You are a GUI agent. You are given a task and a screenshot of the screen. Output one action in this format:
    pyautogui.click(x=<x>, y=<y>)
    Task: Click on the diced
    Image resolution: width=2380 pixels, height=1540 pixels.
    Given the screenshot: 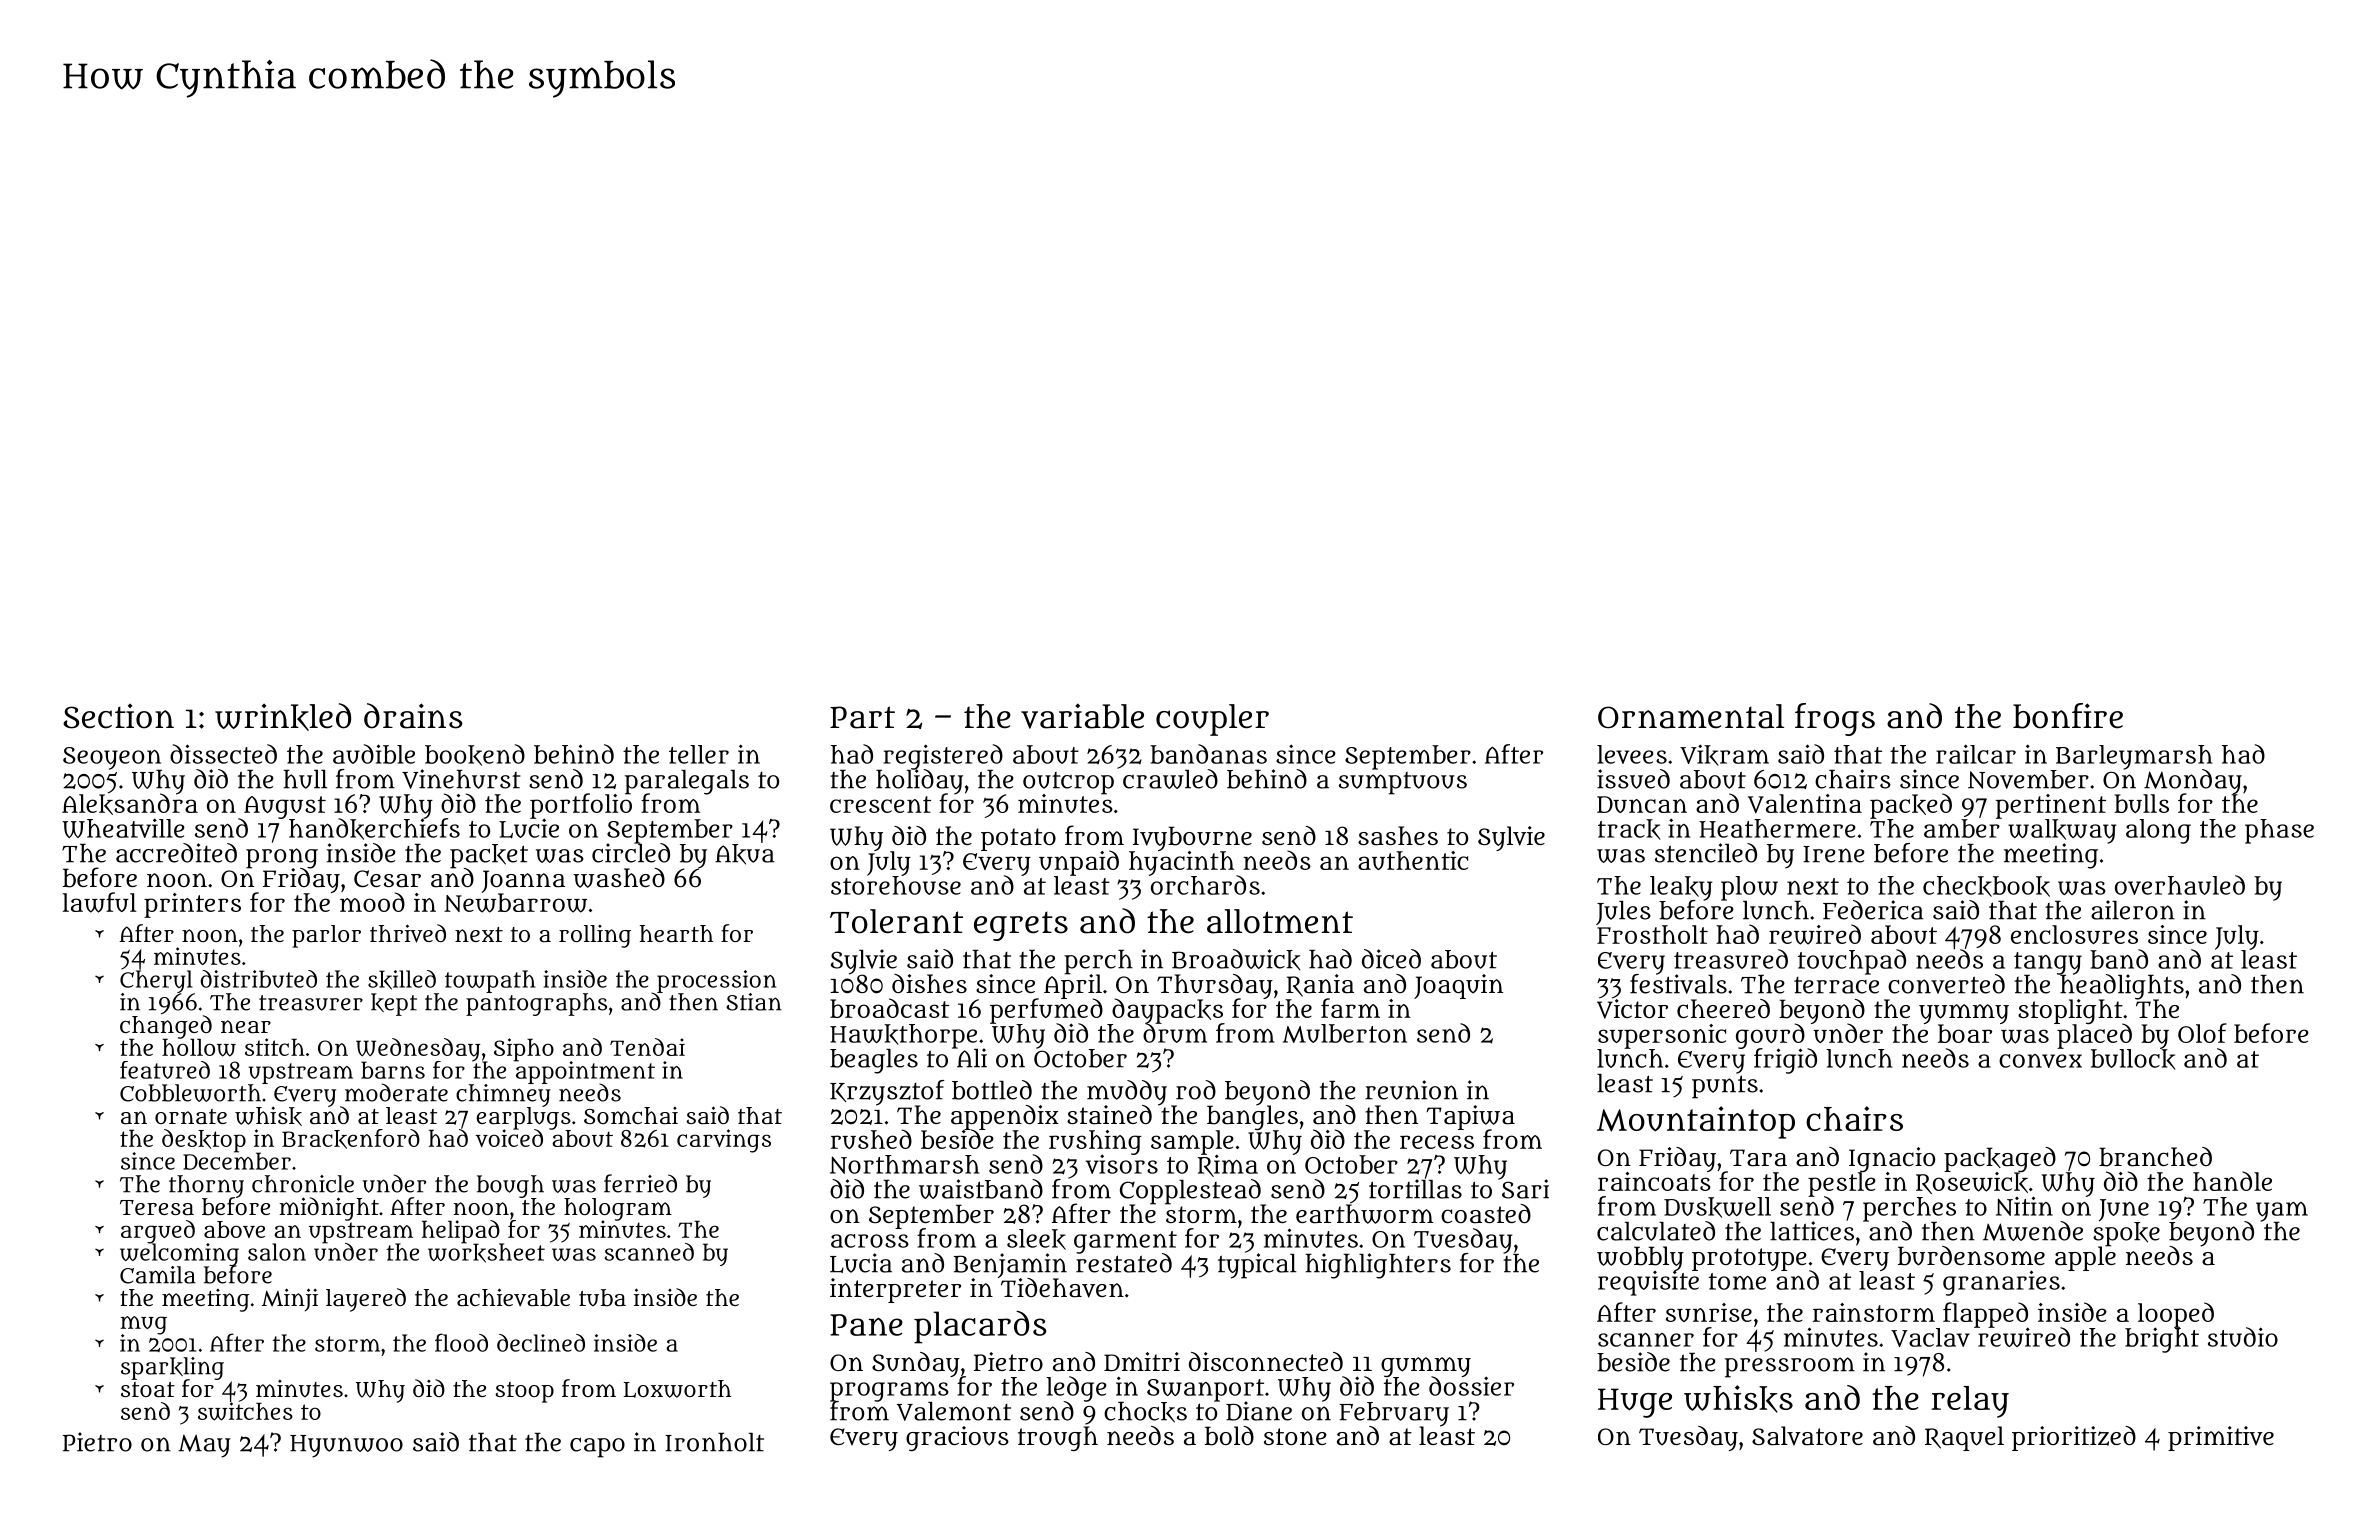 What is the action you would take?
    pyautogui.click(x=1391, y=959)
